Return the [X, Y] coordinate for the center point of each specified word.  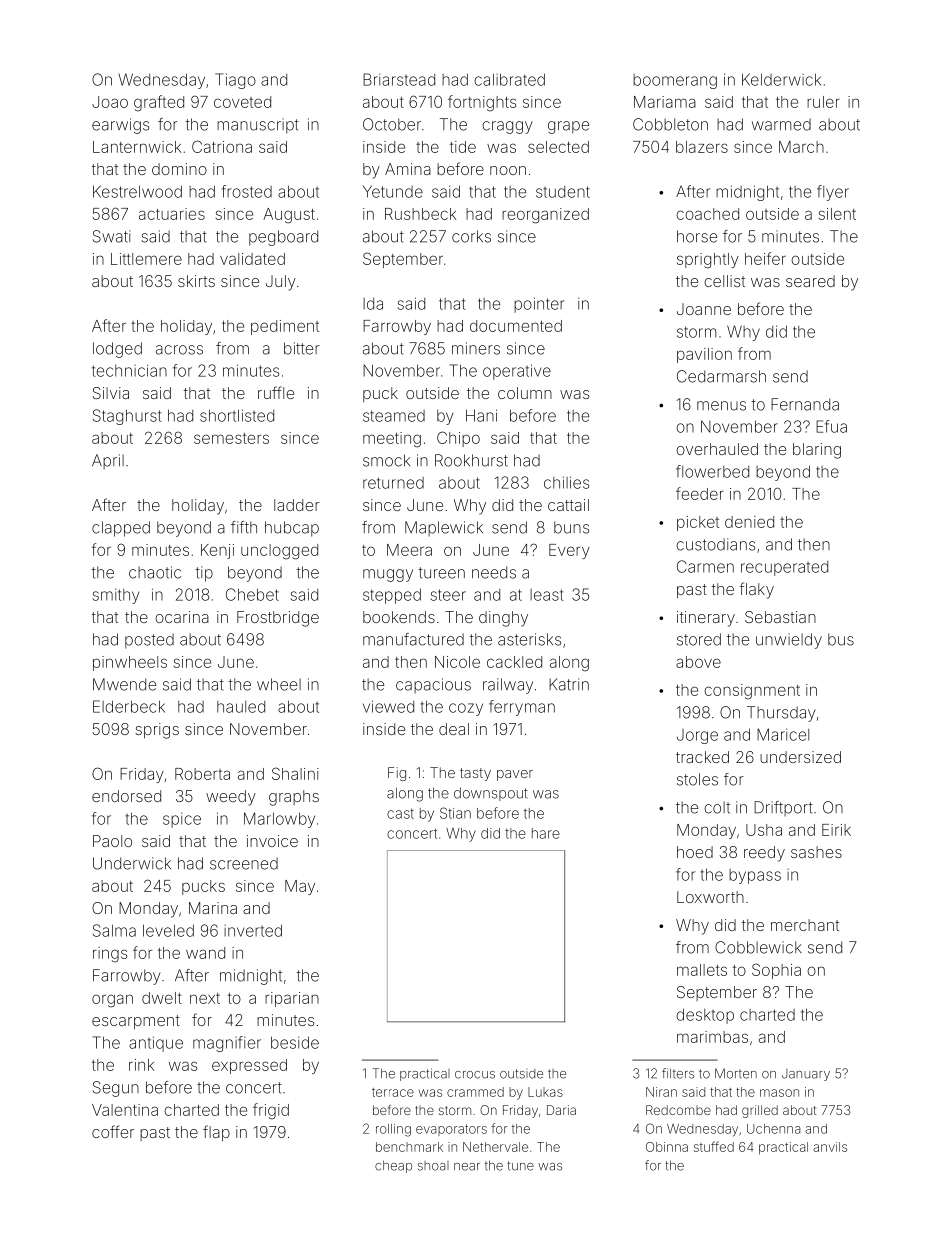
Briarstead [399, 79]
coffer [113, 1131]
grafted [159, 103]
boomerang [675, 81]
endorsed [126, 796]
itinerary [706, 619]
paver [515, 775]
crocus [475, 1075]
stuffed [714, 1146]
